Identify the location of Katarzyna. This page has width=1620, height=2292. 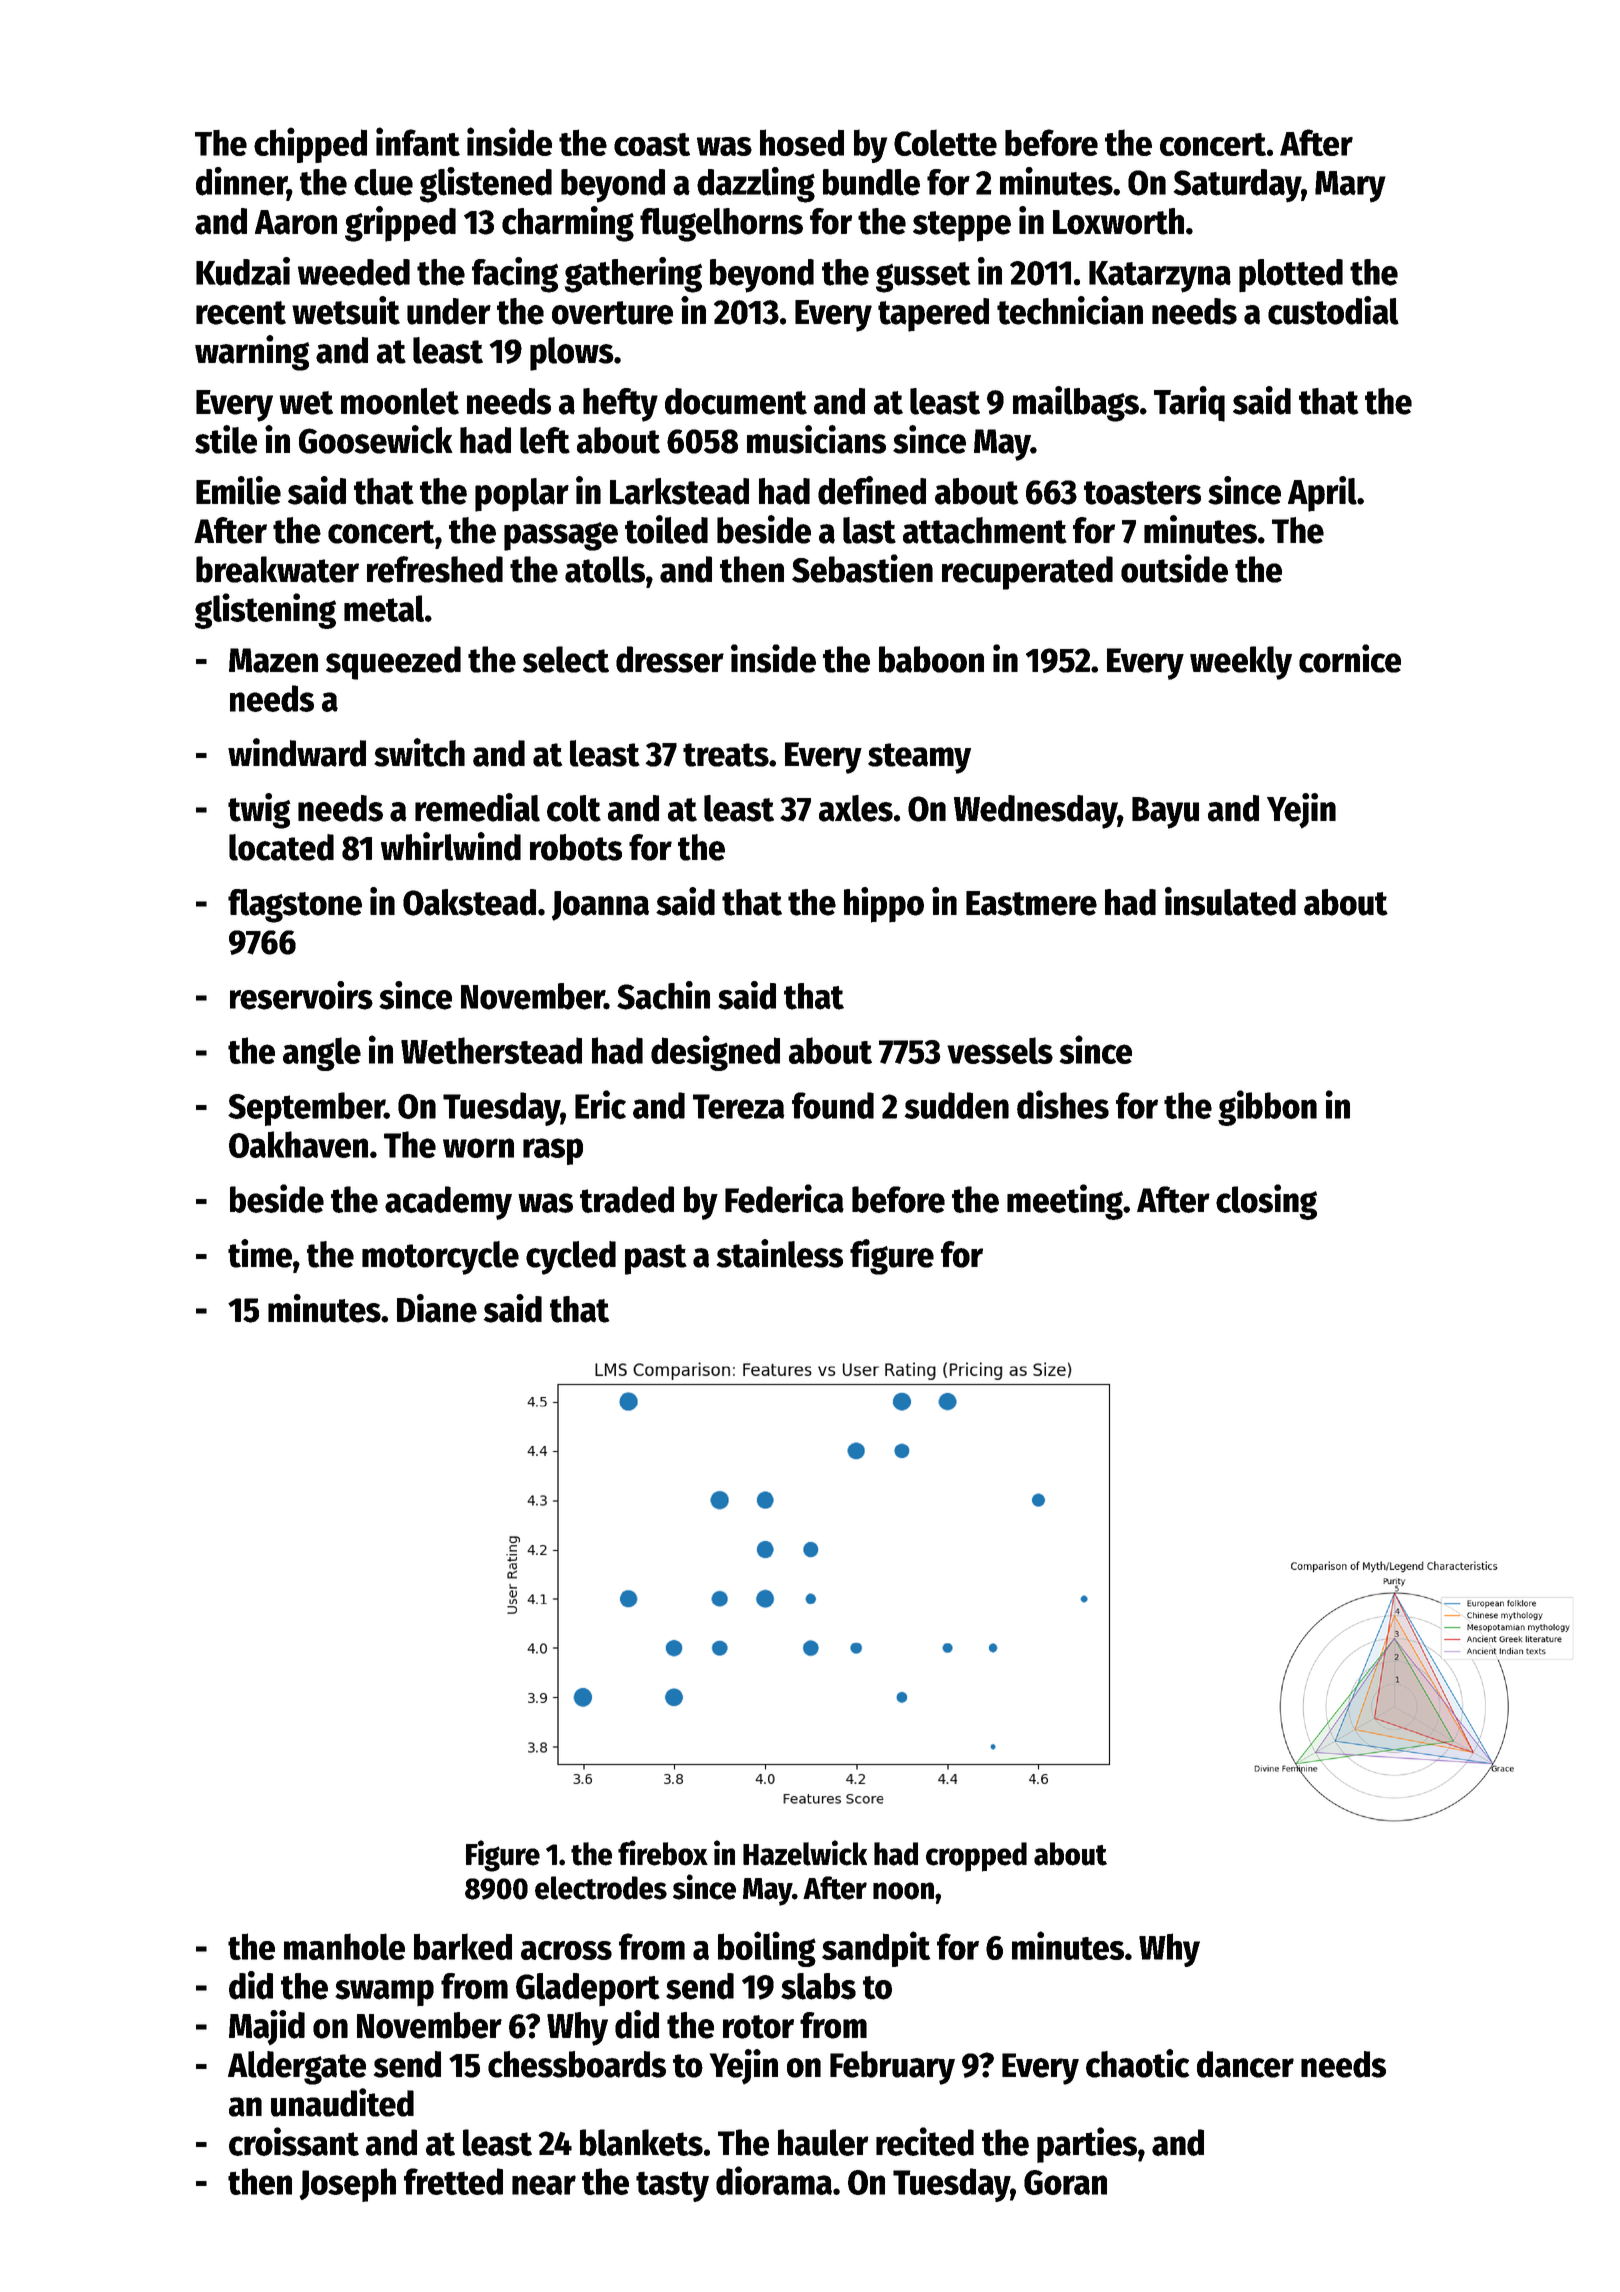
(1160, 277).
